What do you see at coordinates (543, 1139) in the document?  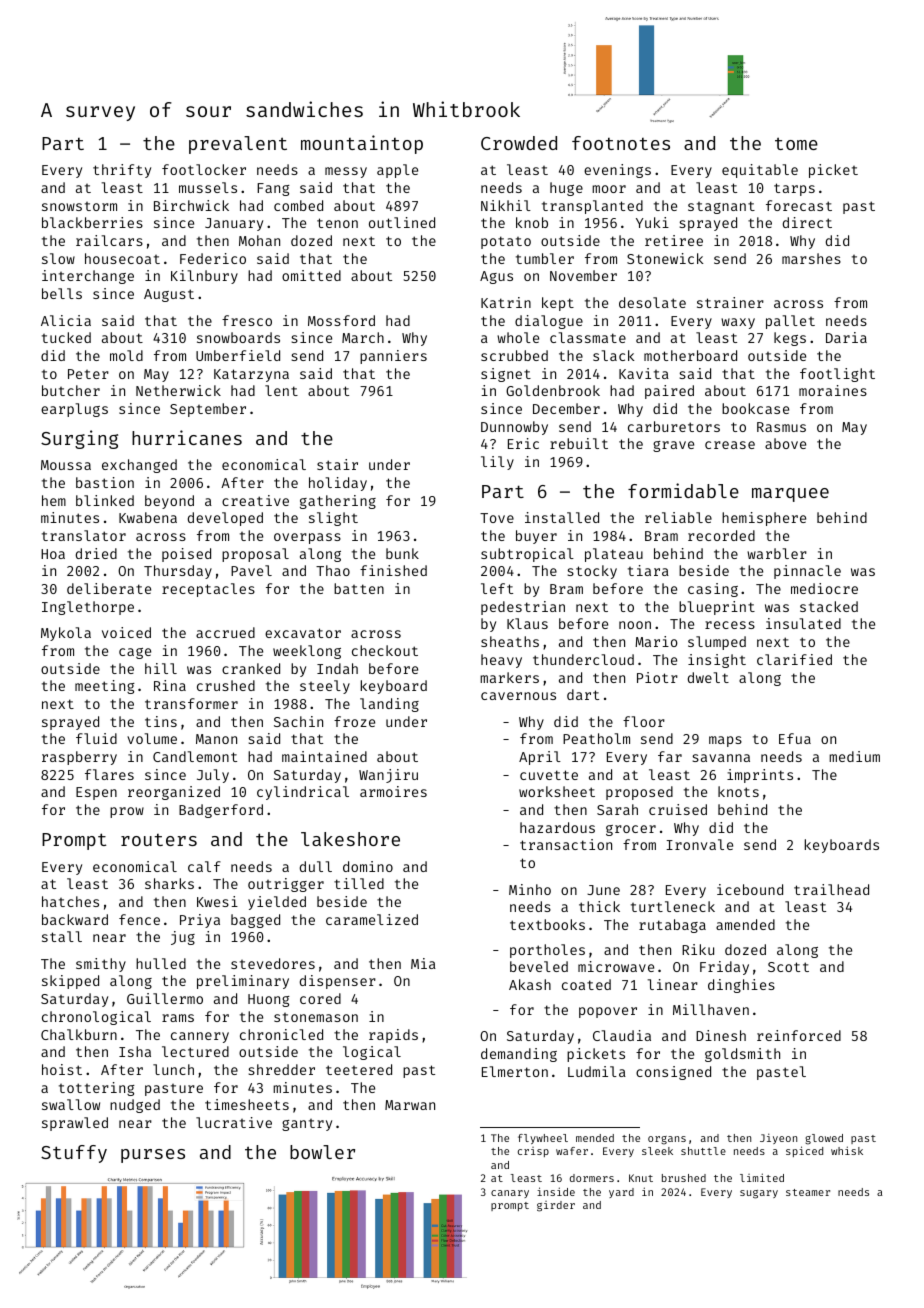 I see `flywheel` at bounding box center [543, 1139].
